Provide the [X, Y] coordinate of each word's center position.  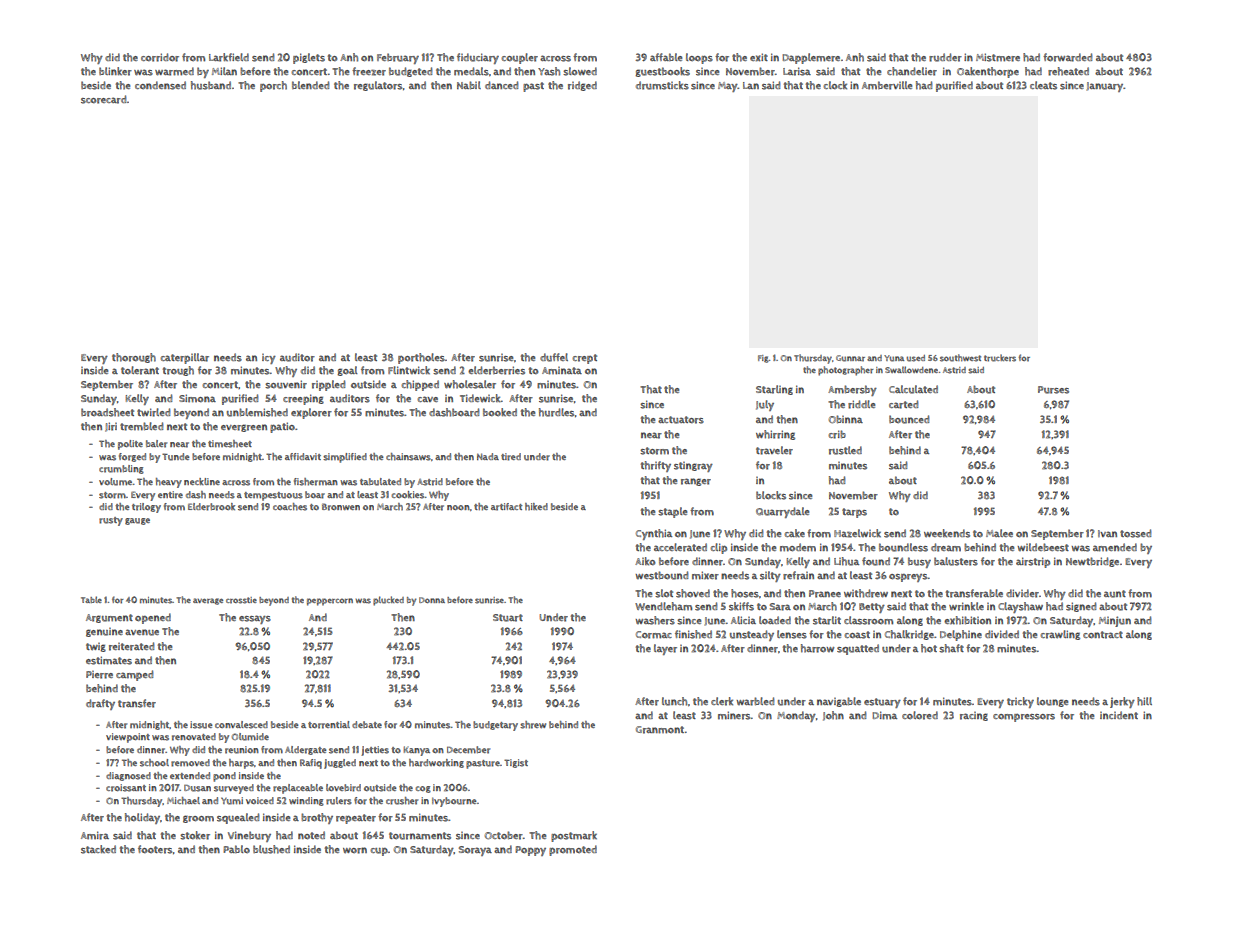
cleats [1043, 85]
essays [255, 619]
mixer [705, 575]
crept [584, 359]
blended [310, 85]
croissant [126, 788]
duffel [554, 357]
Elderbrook [211, 507]
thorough [134, 358]
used [915, 358]
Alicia [743, 620]
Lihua [846, 561]
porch [273, 86]
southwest [960, 358]
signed [1081, 607]
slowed [580, 71]
